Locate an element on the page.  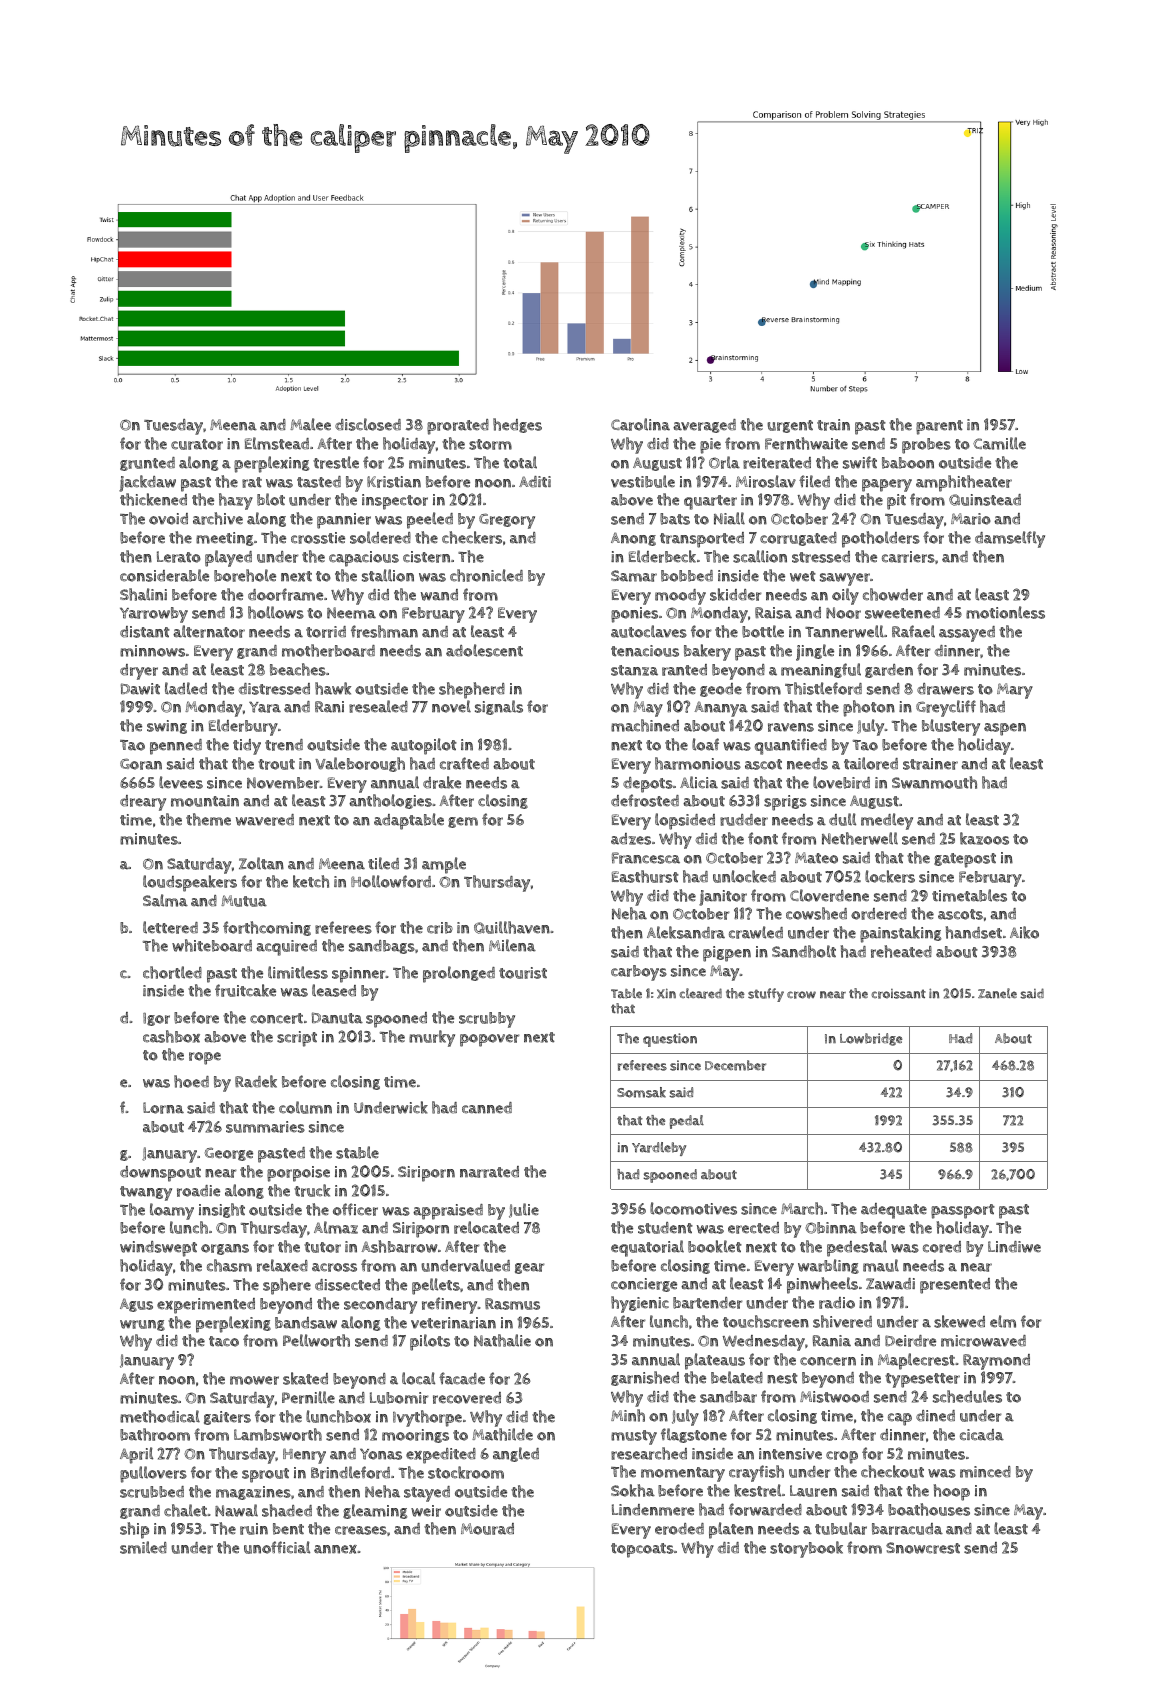
Malee is located at coordinates (310, 424).
